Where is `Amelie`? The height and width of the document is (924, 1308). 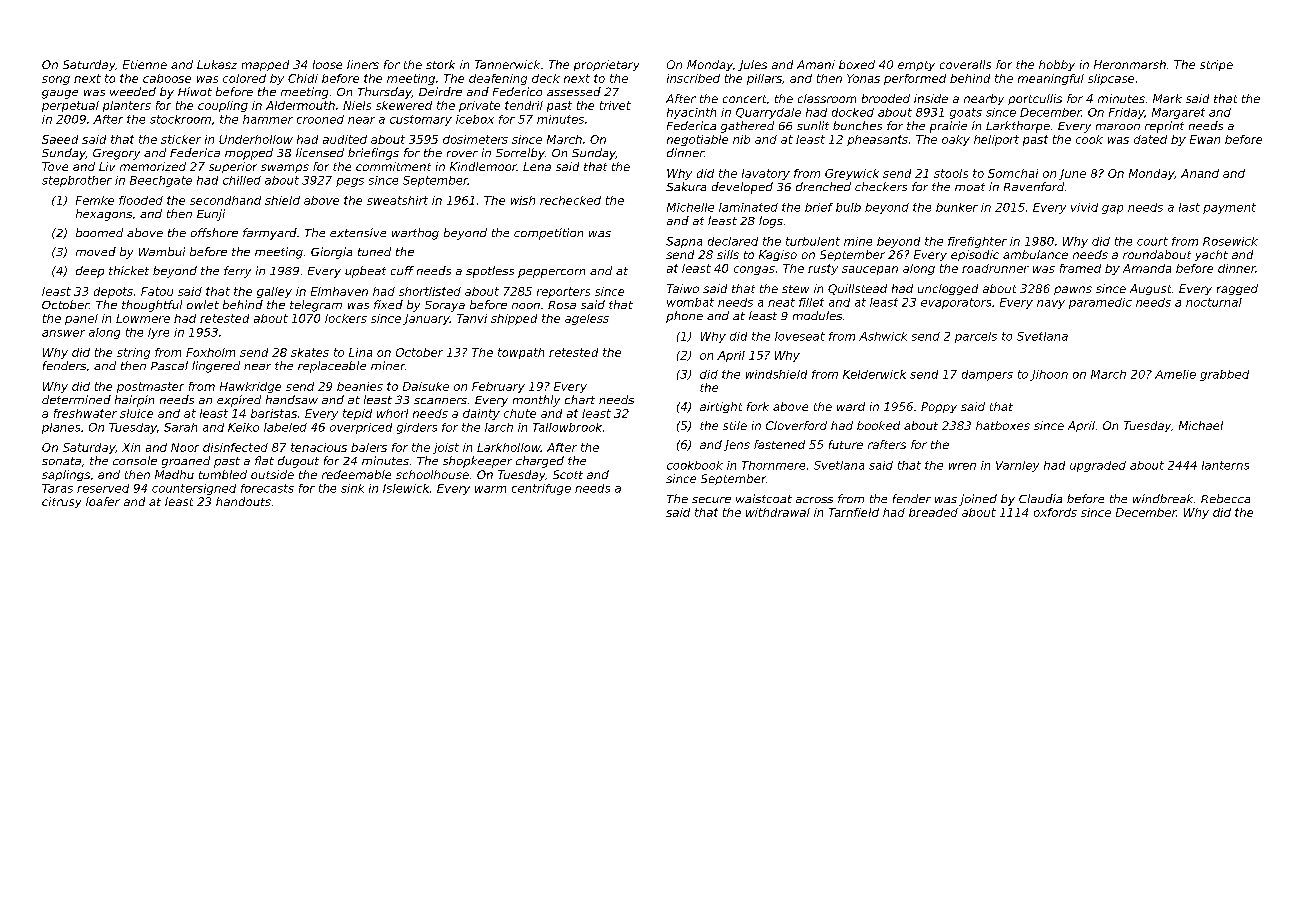
Amelie is located at coordinates (1175, 374).
